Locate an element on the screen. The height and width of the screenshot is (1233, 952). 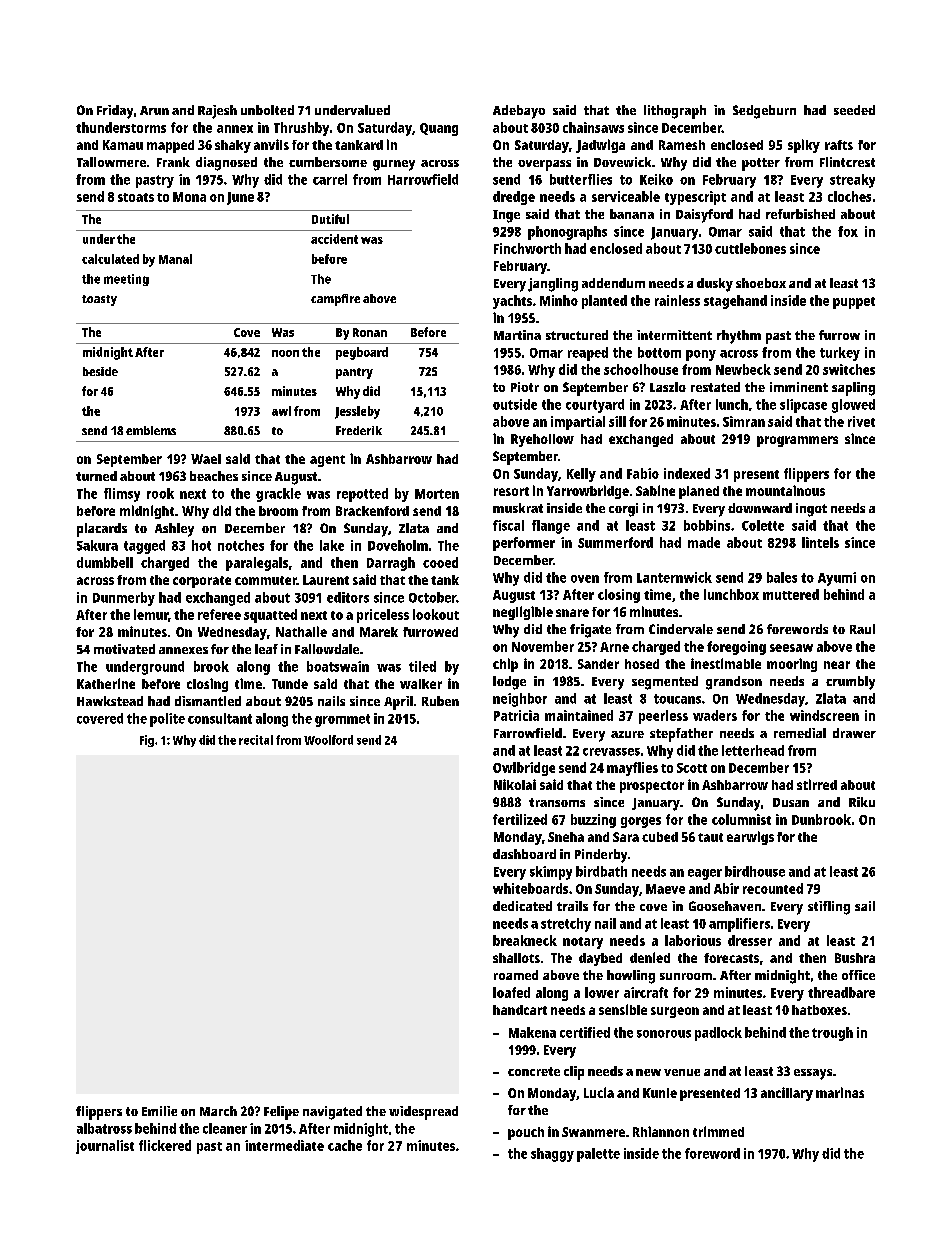
mountainous is located at coordinates (785, 490).
